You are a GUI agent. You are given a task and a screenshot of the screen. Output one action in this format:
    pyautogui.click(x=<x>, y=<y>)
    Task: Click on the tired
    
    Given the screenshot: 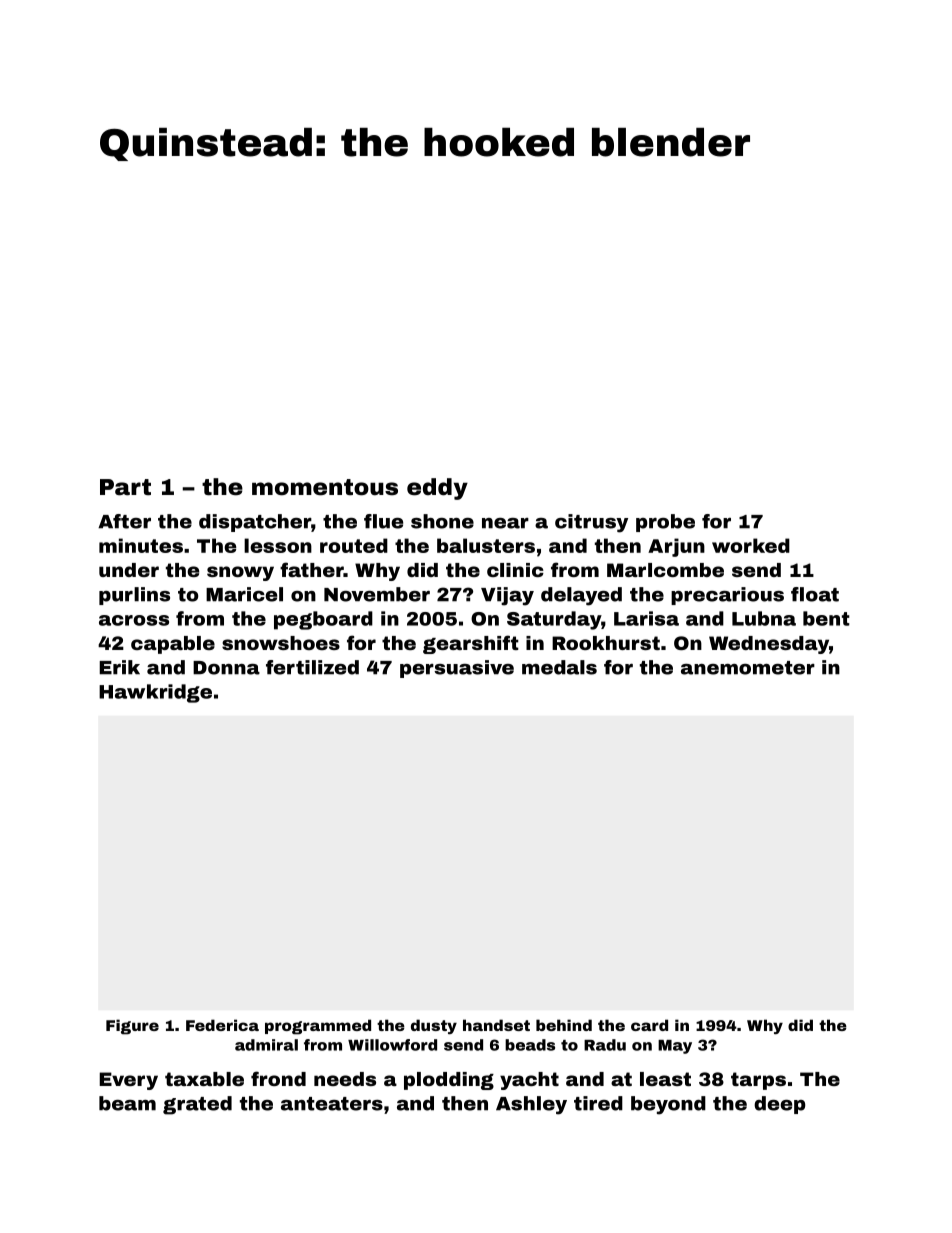 What is the action you would take?
    pyautogui.click(x=598, y=1103)
